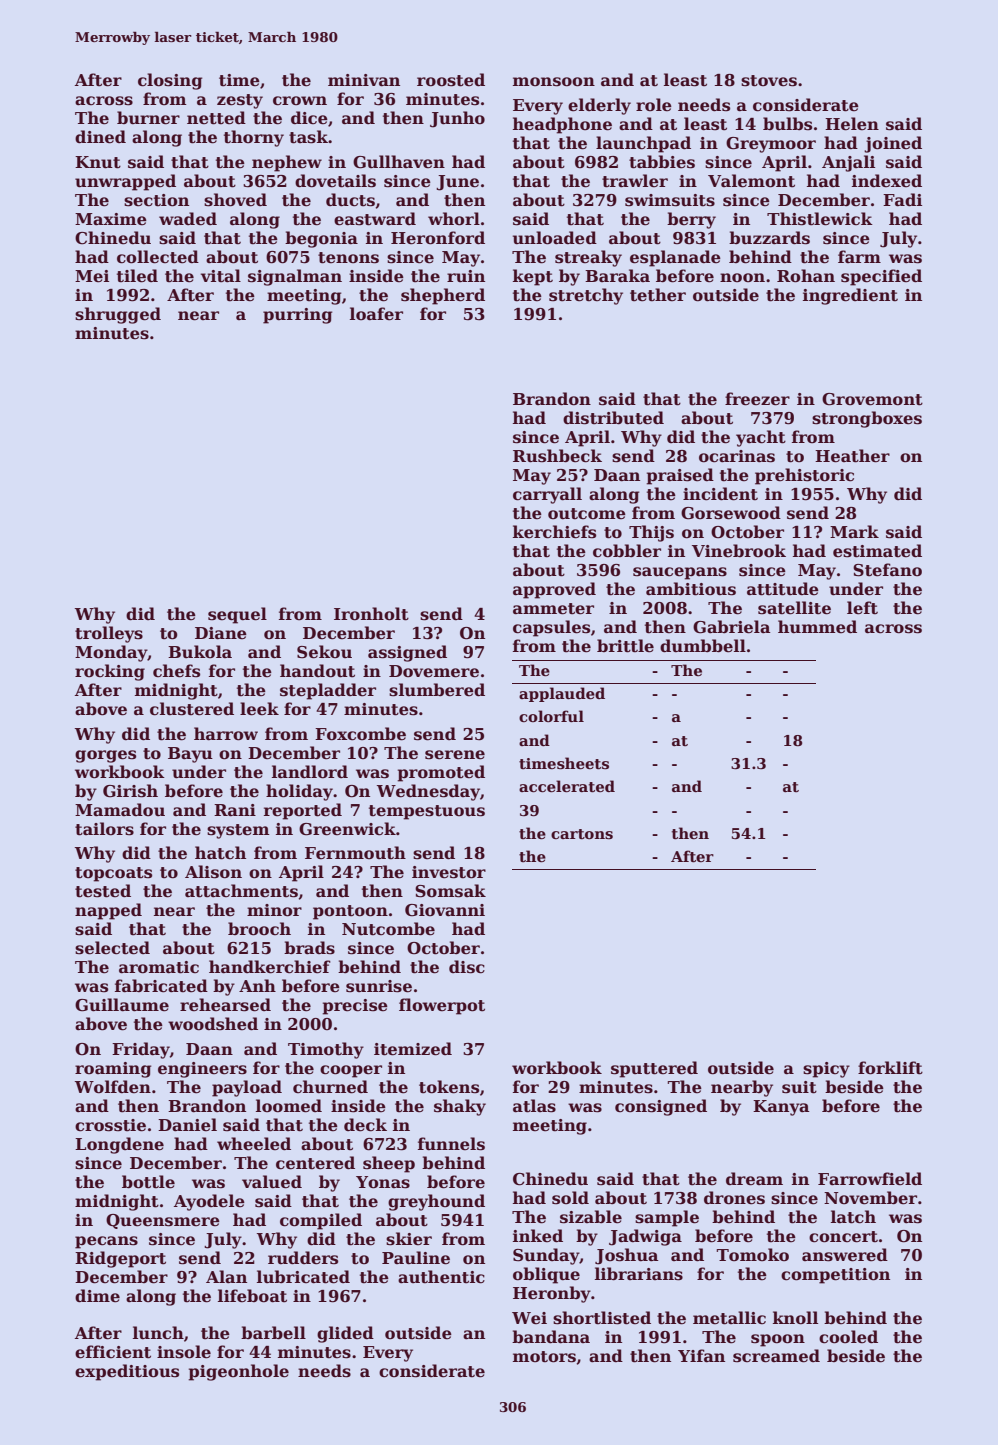 The height and width of the screenshot is (1445, 998). What do you see at coordinates (364, 80) in the screenshot?
I see `minivan` at bounding box center [364, 80].
